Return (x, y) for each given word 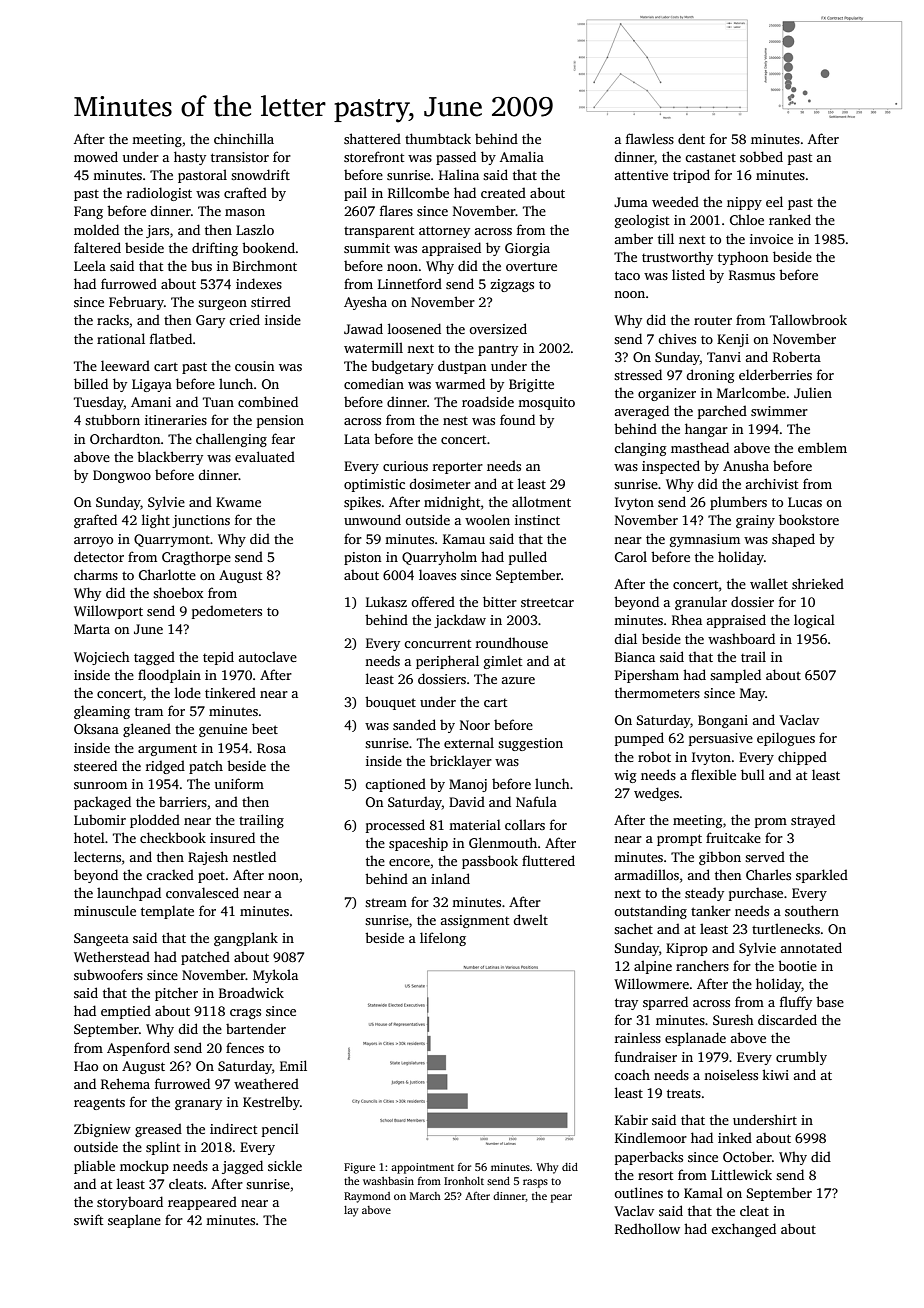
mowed (96, 156)
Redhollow (647, 1228)
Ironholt (464, 1181)
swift (88, 1219)
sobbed (761, 156)
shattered (372, 138)
